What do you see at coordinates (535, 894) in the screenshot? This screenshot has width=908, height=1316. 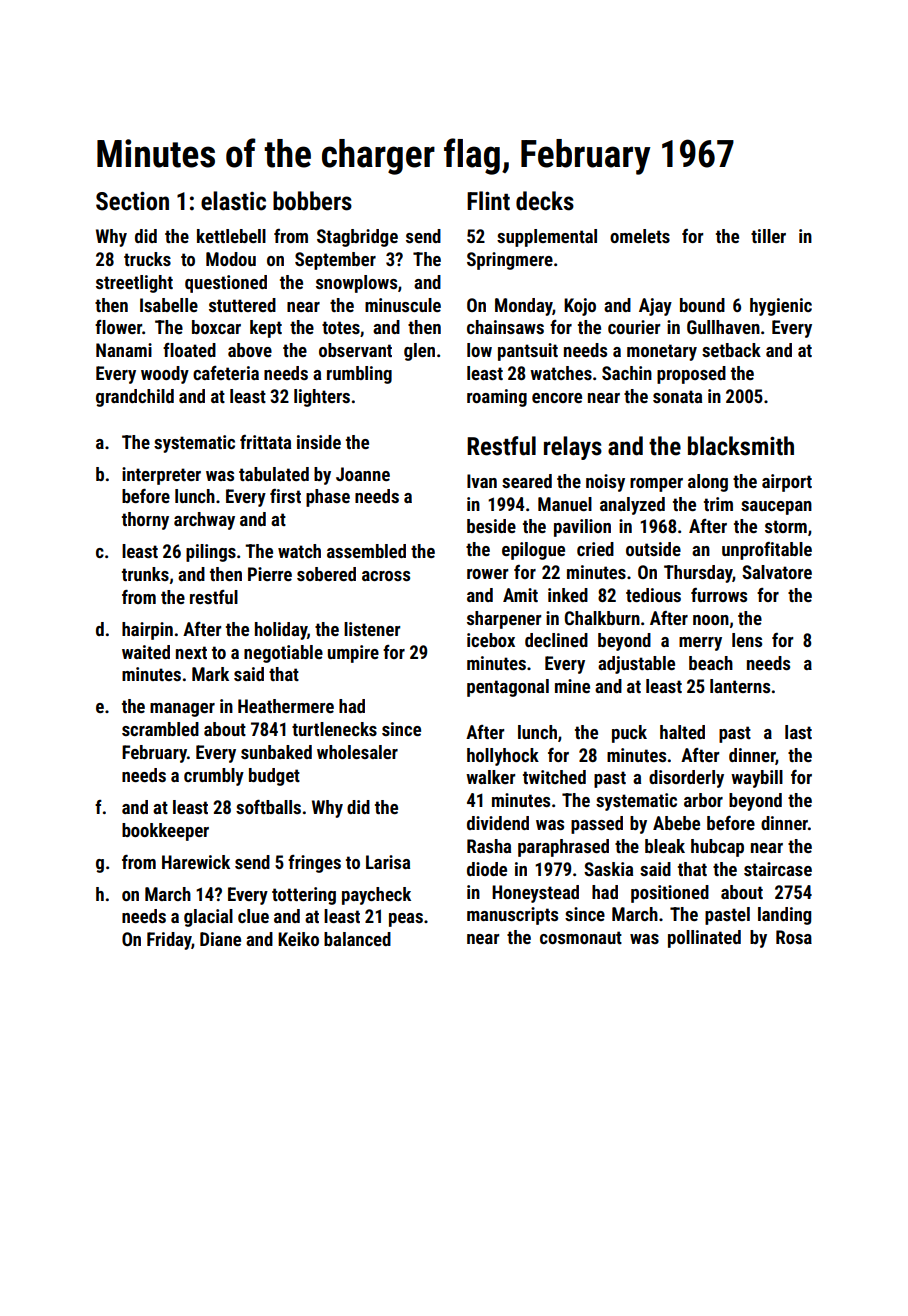 I see `Honeystead` at bounding box center [535, 894].
